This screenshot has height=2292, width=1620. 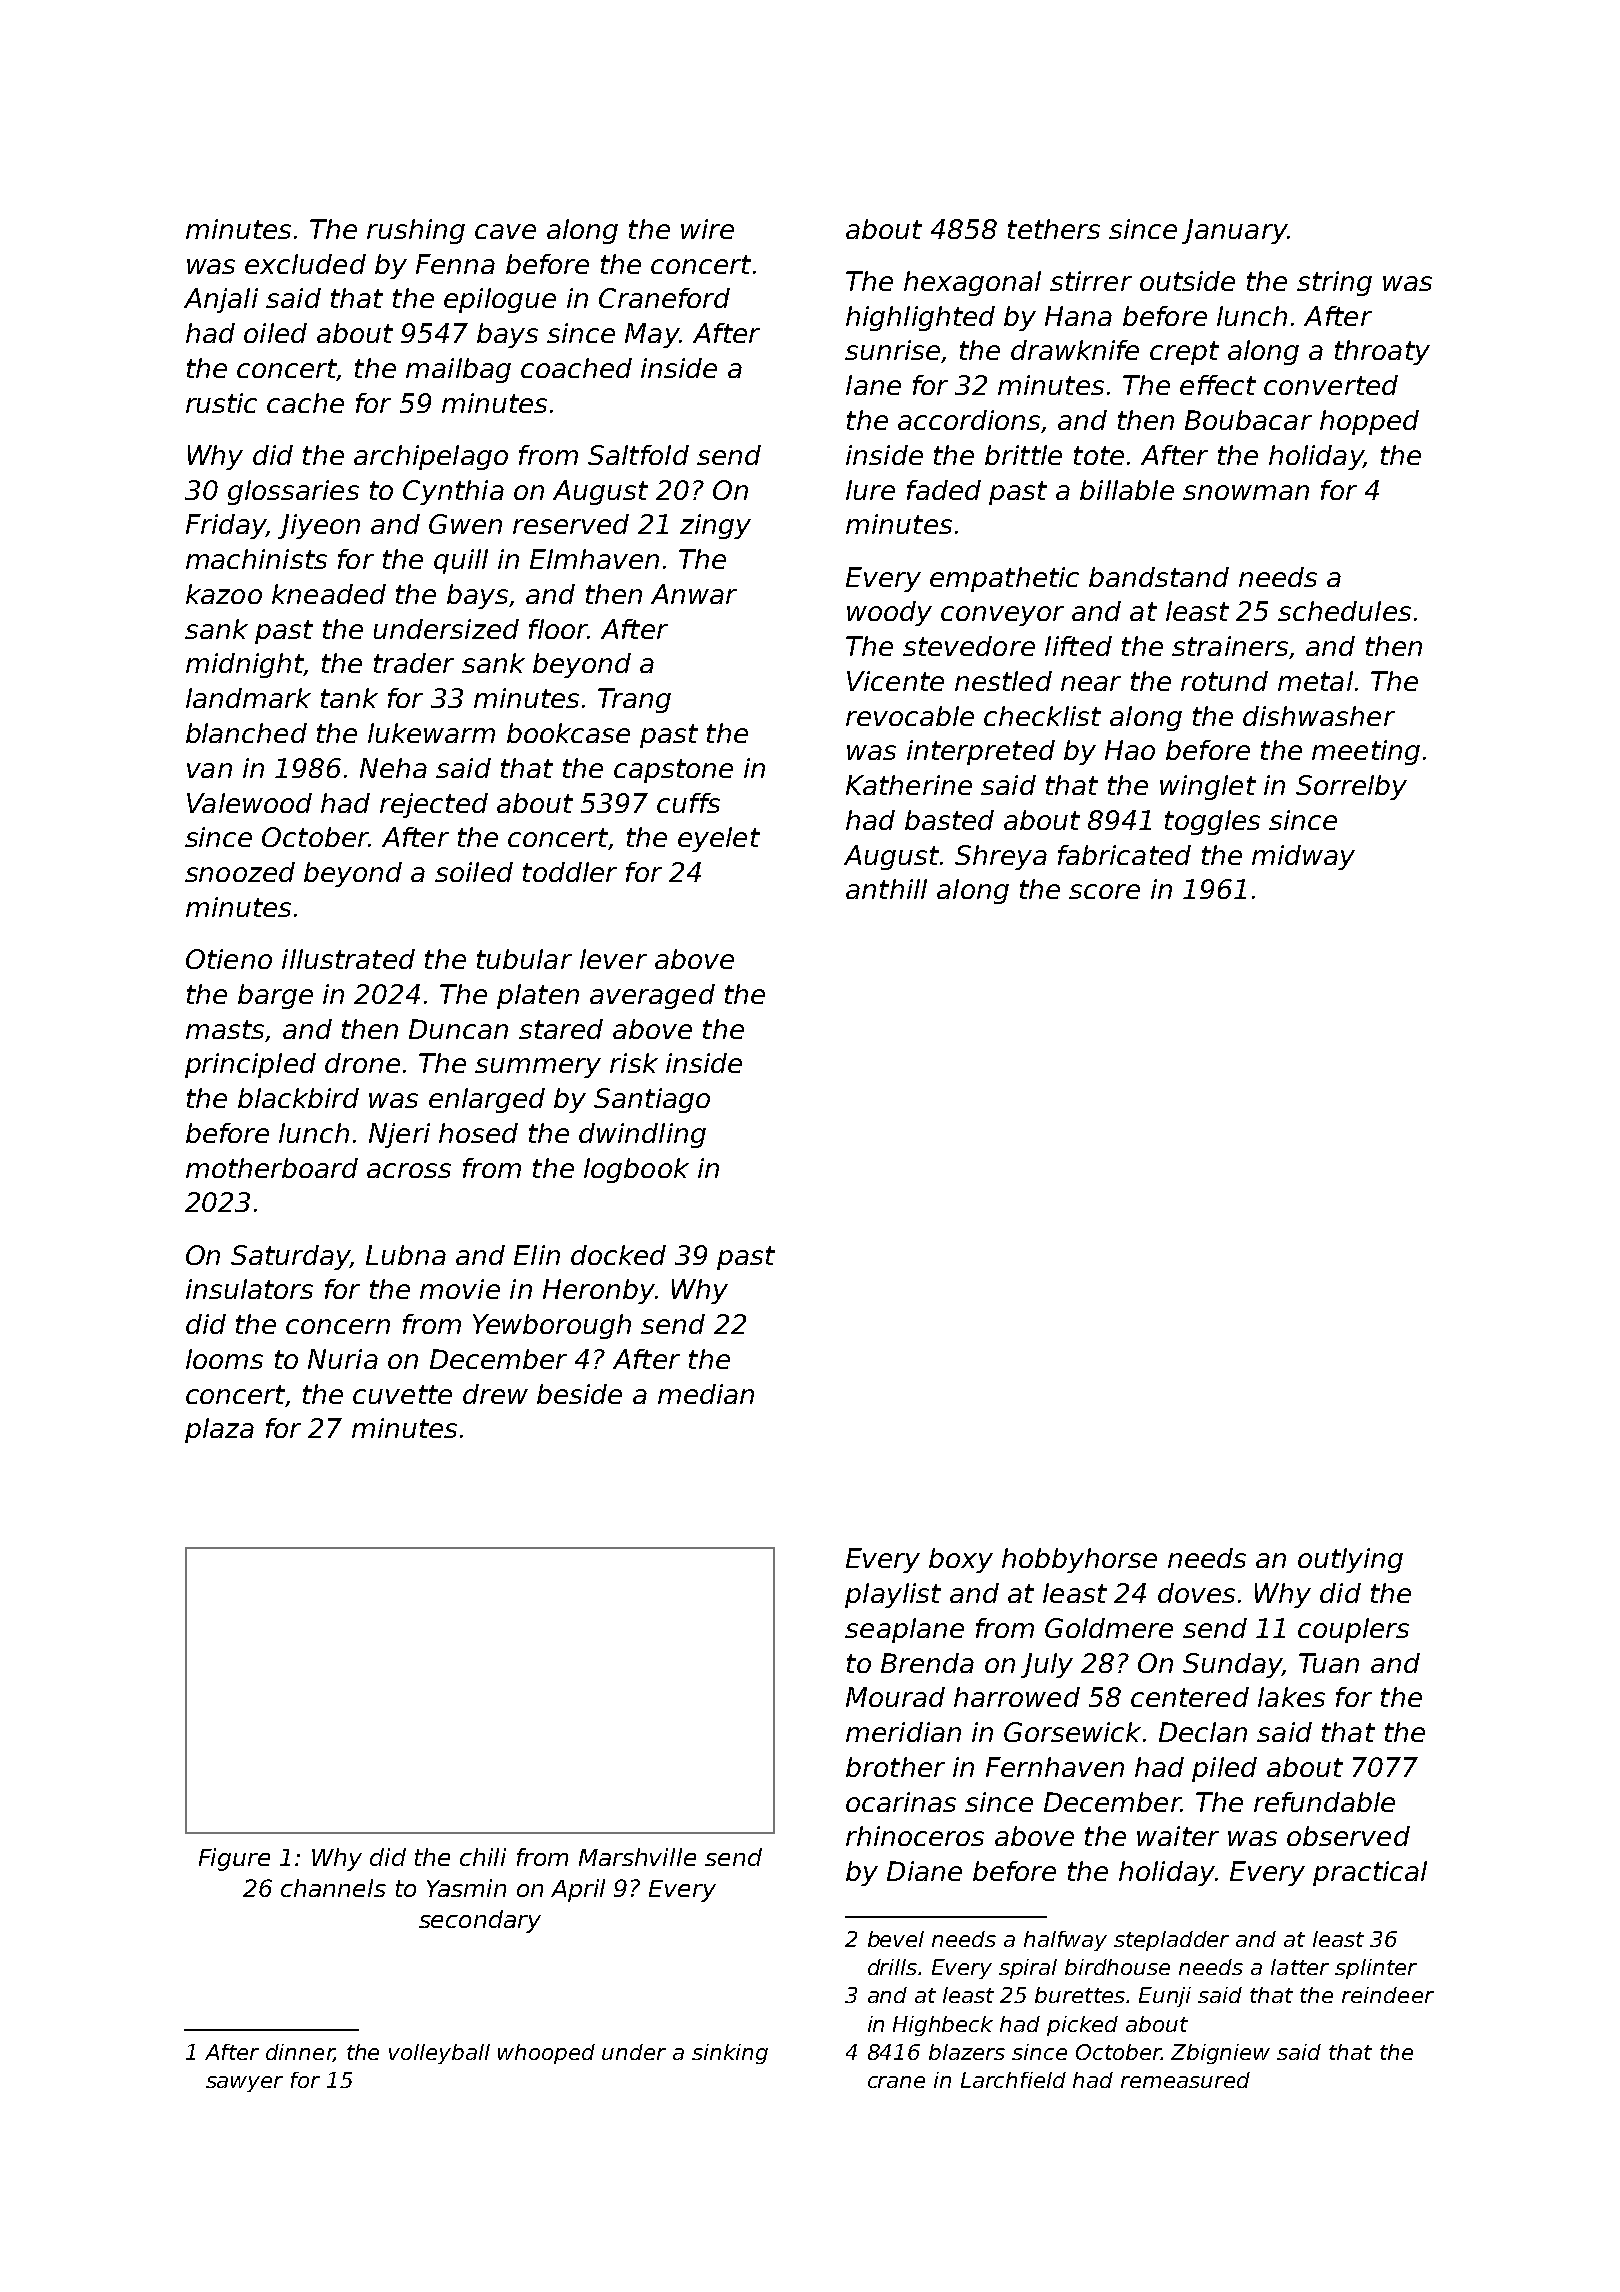 I want to click on schedules, so click(x=1344, y=611).
